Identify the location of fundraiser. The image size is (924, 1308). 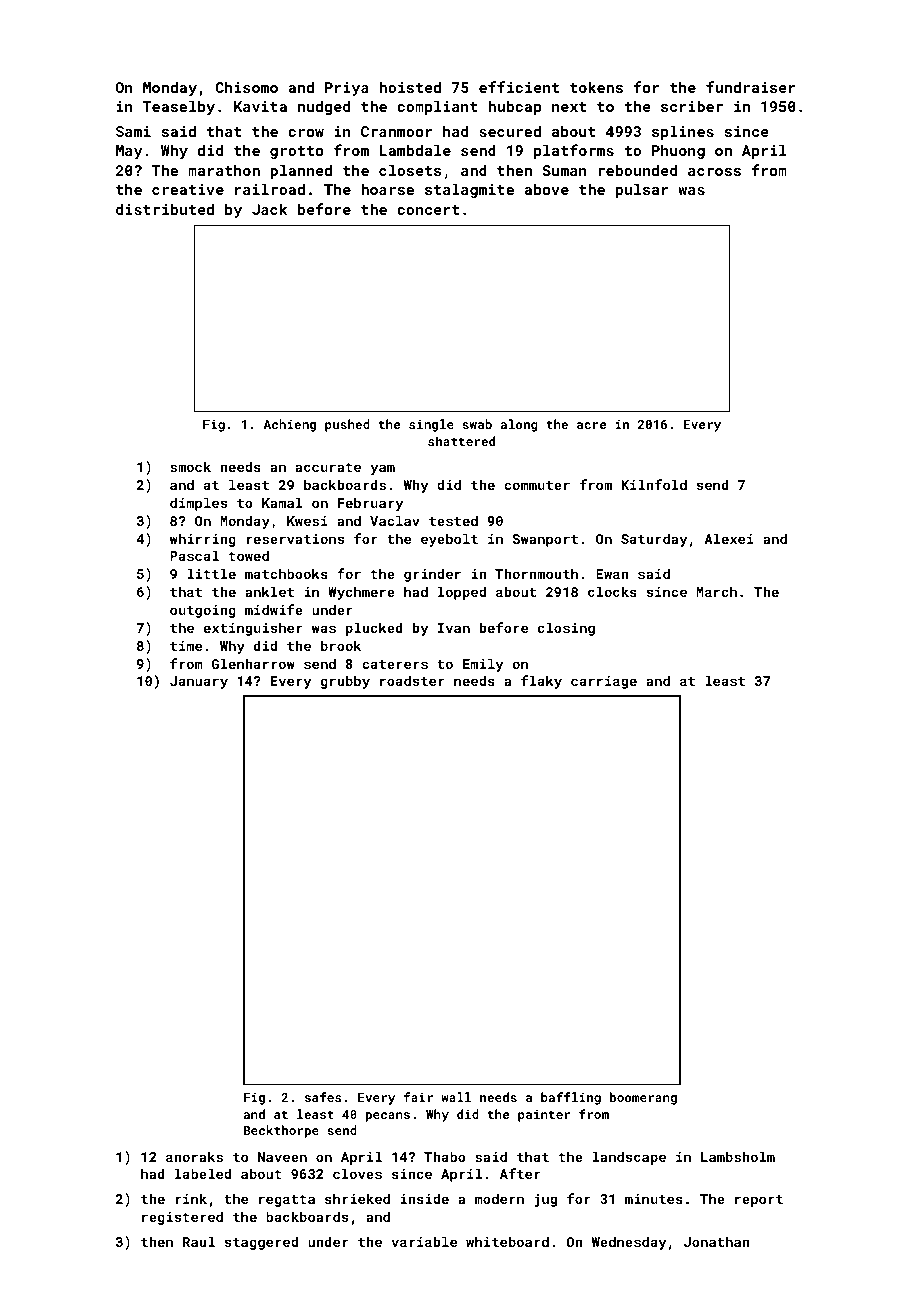
(751, 87).
